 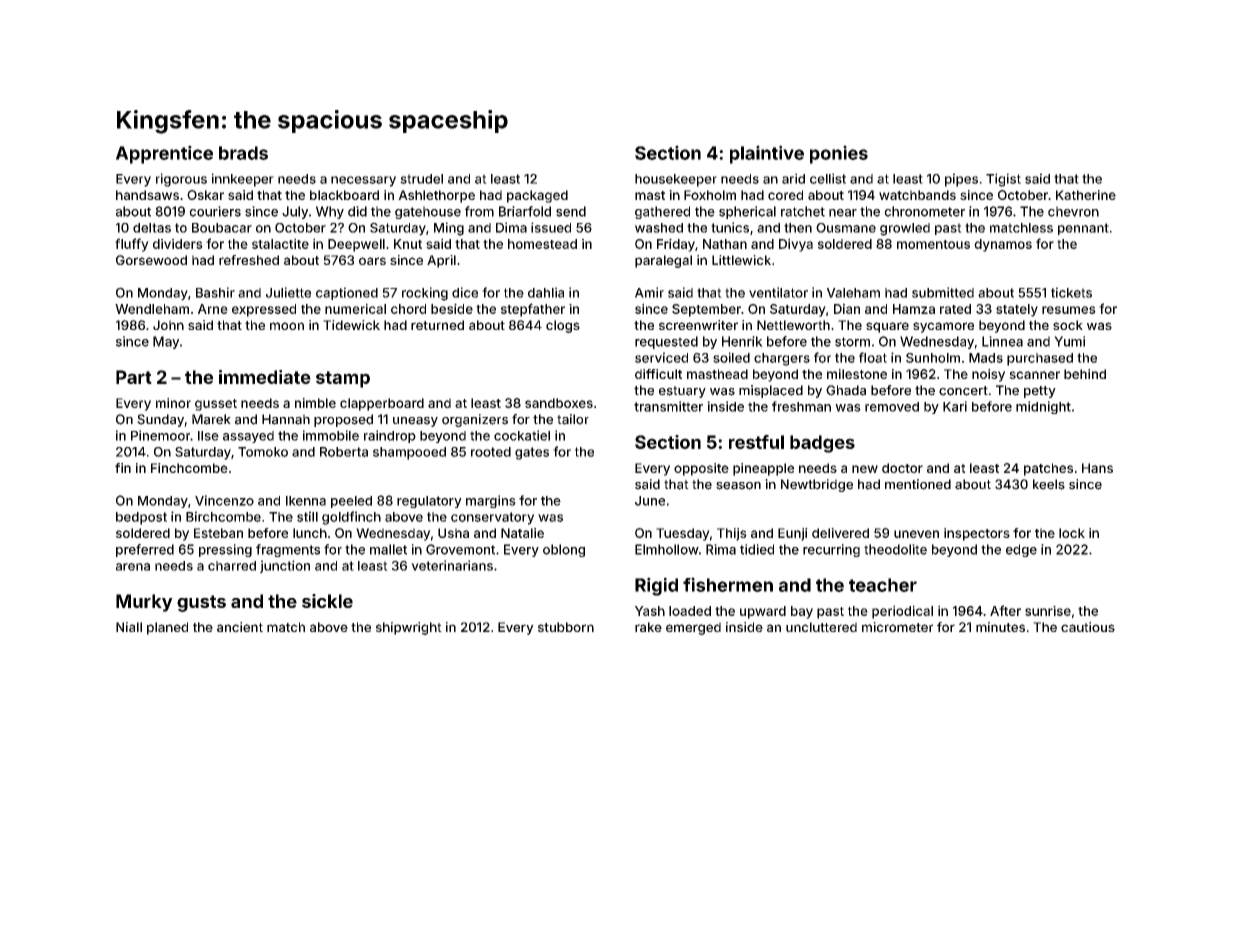 What do you see at coordinates (189, 468) in the screenshot?
I see `Finchcombe` at bounding box center [189, 468].
